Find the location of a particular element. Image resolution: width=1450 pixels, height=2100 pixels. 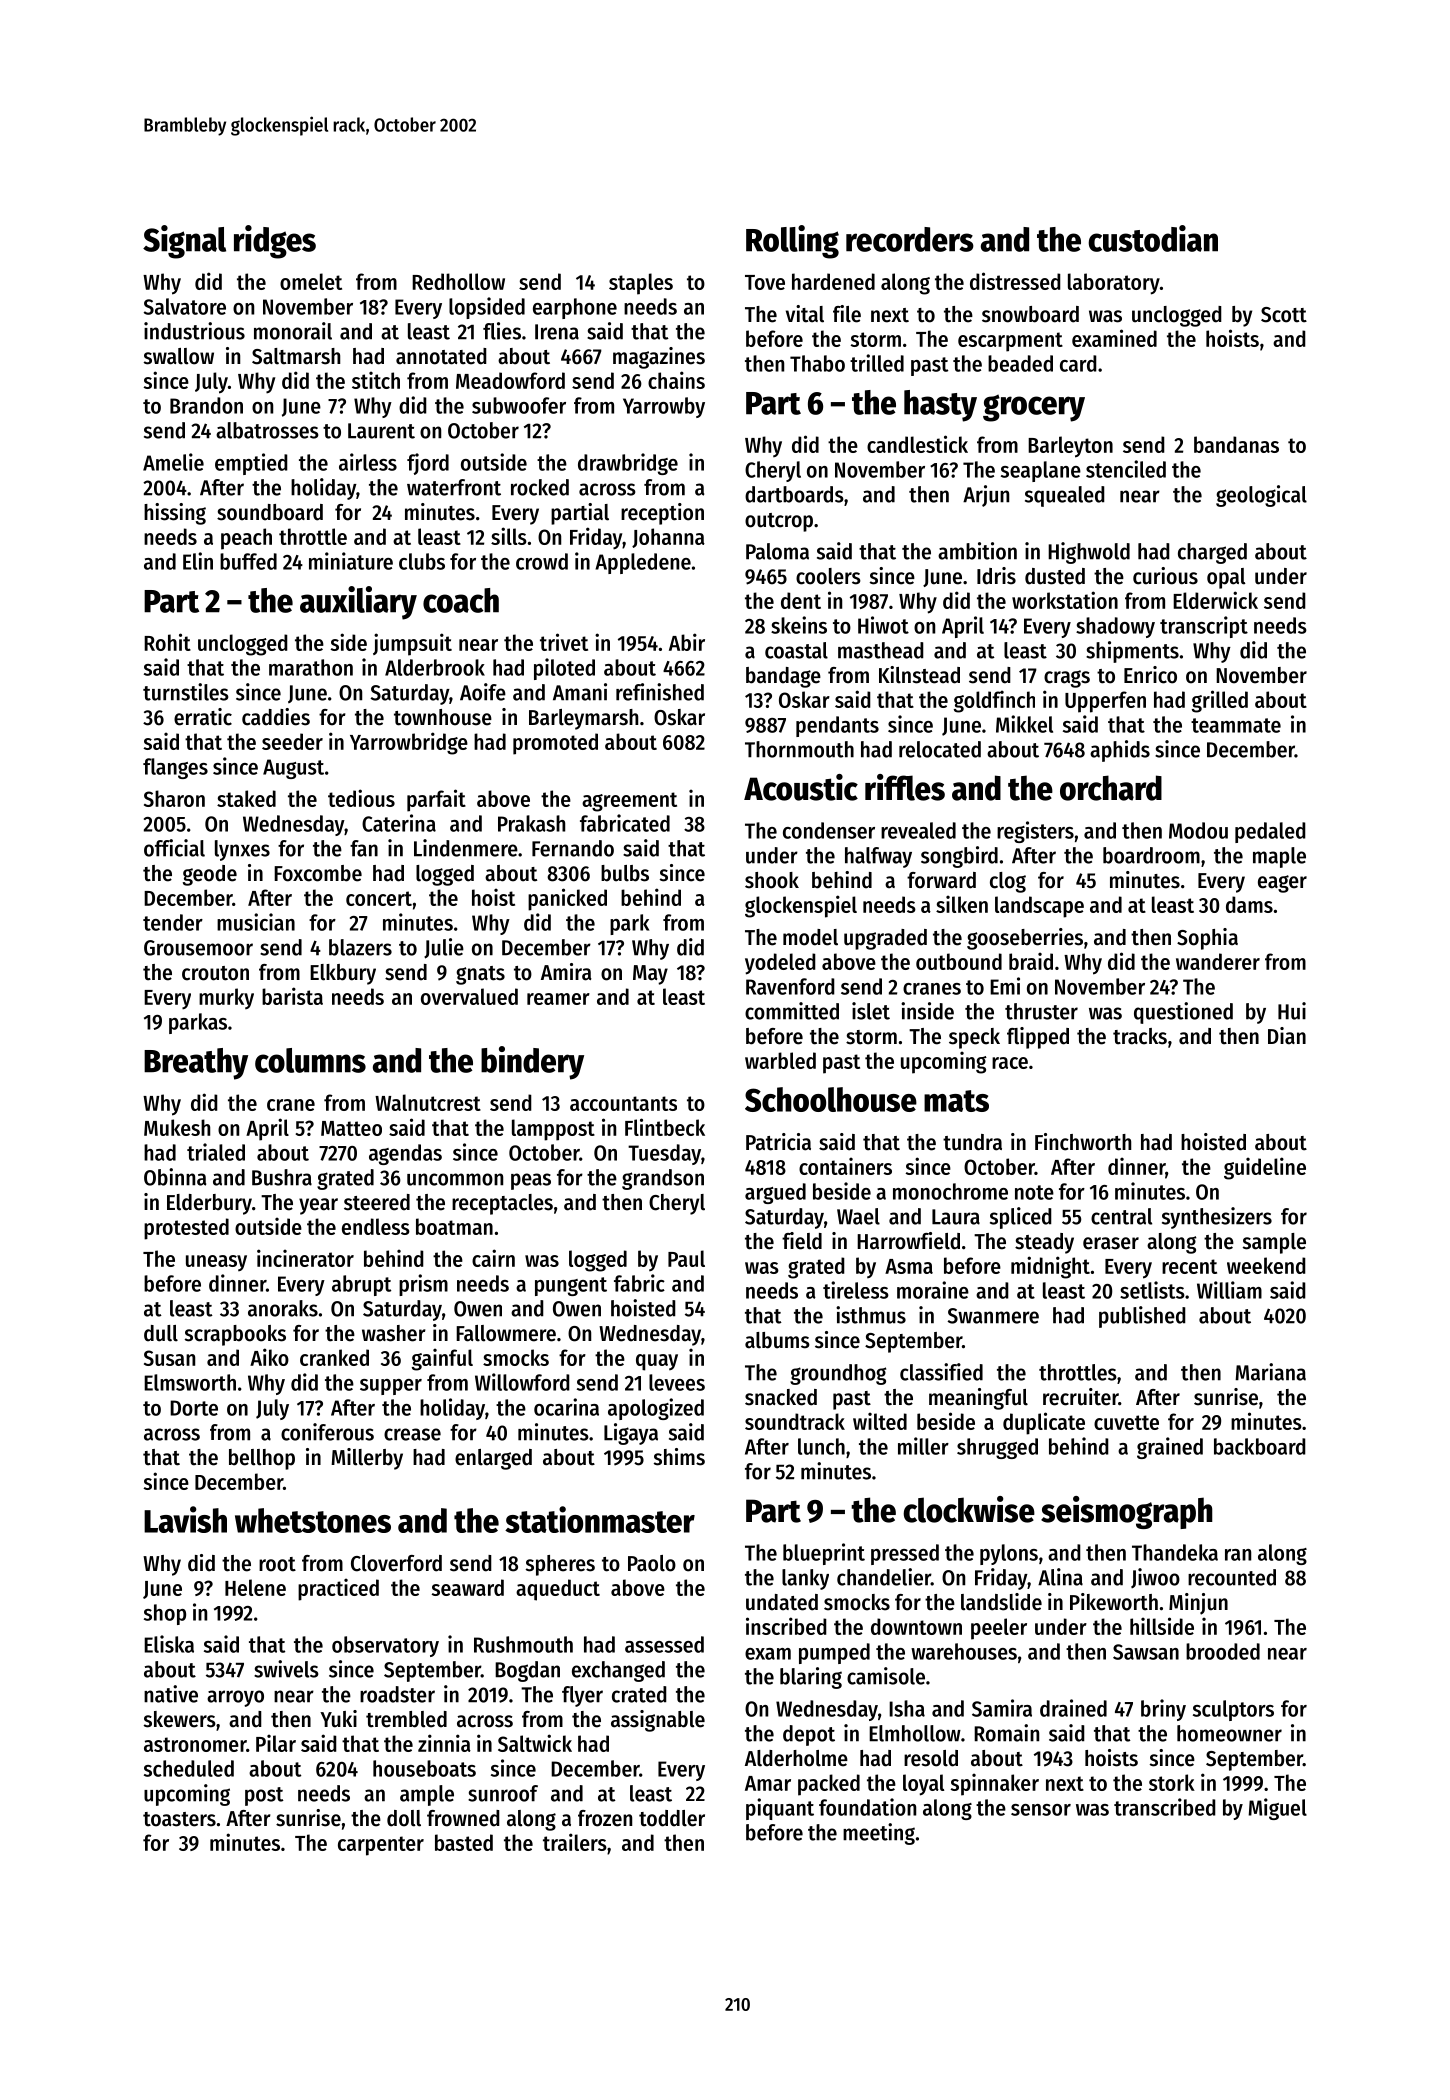

native is located at coordinates (171, 1694).
